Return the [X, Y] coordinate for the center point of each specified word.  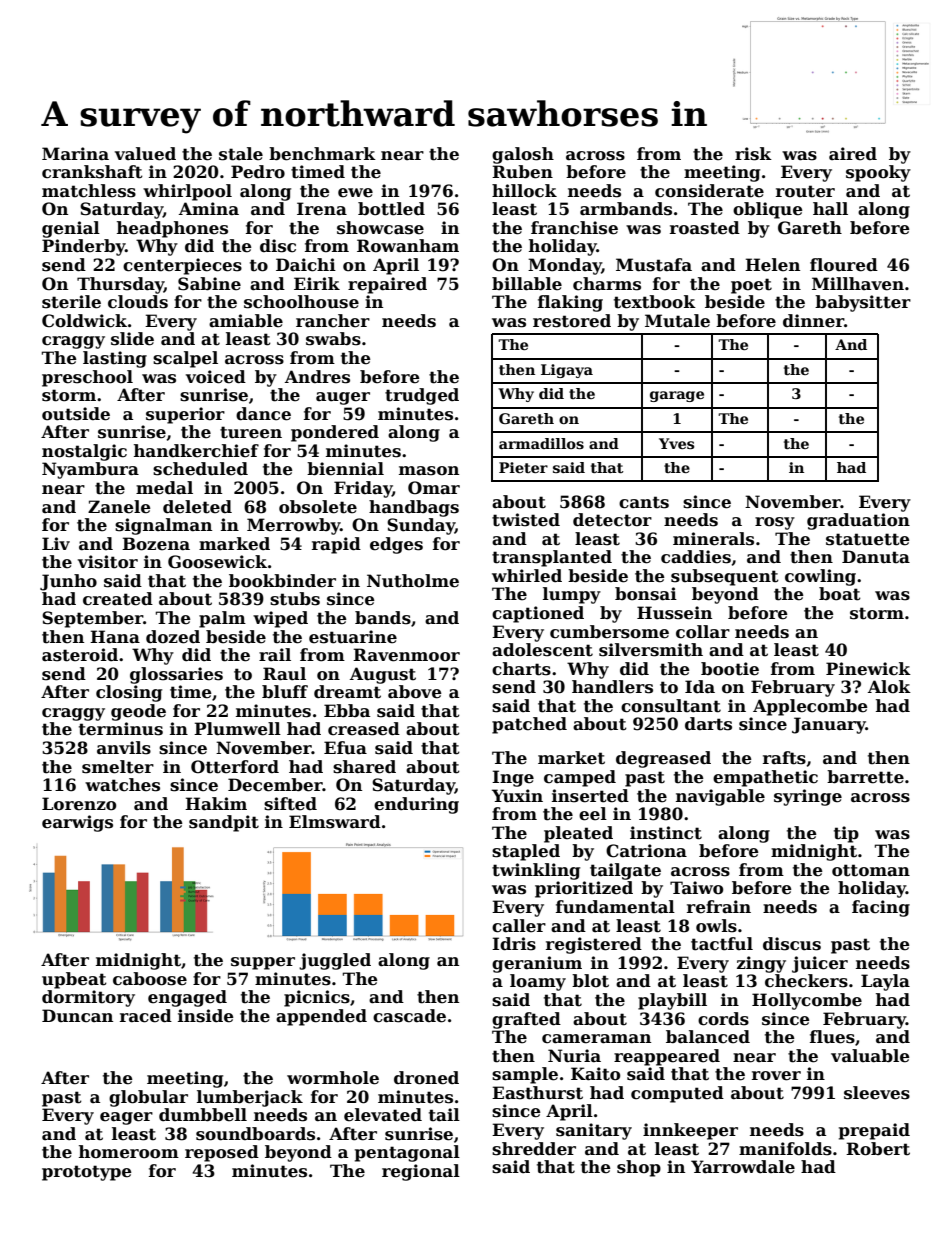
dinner [813, 321]
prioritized [584, 889]
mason [429, 471]
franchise [574, 228]
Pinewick [868, 669]
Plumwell [237, 729]
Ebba [347, 711]
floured [844, 265]
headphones [172, 229]
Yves [676, 443]
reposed [222, 1153]
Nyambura [90, 470]
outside [76, 414]
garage [677, 396]
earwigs [77, 823]
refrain [719, 907]
